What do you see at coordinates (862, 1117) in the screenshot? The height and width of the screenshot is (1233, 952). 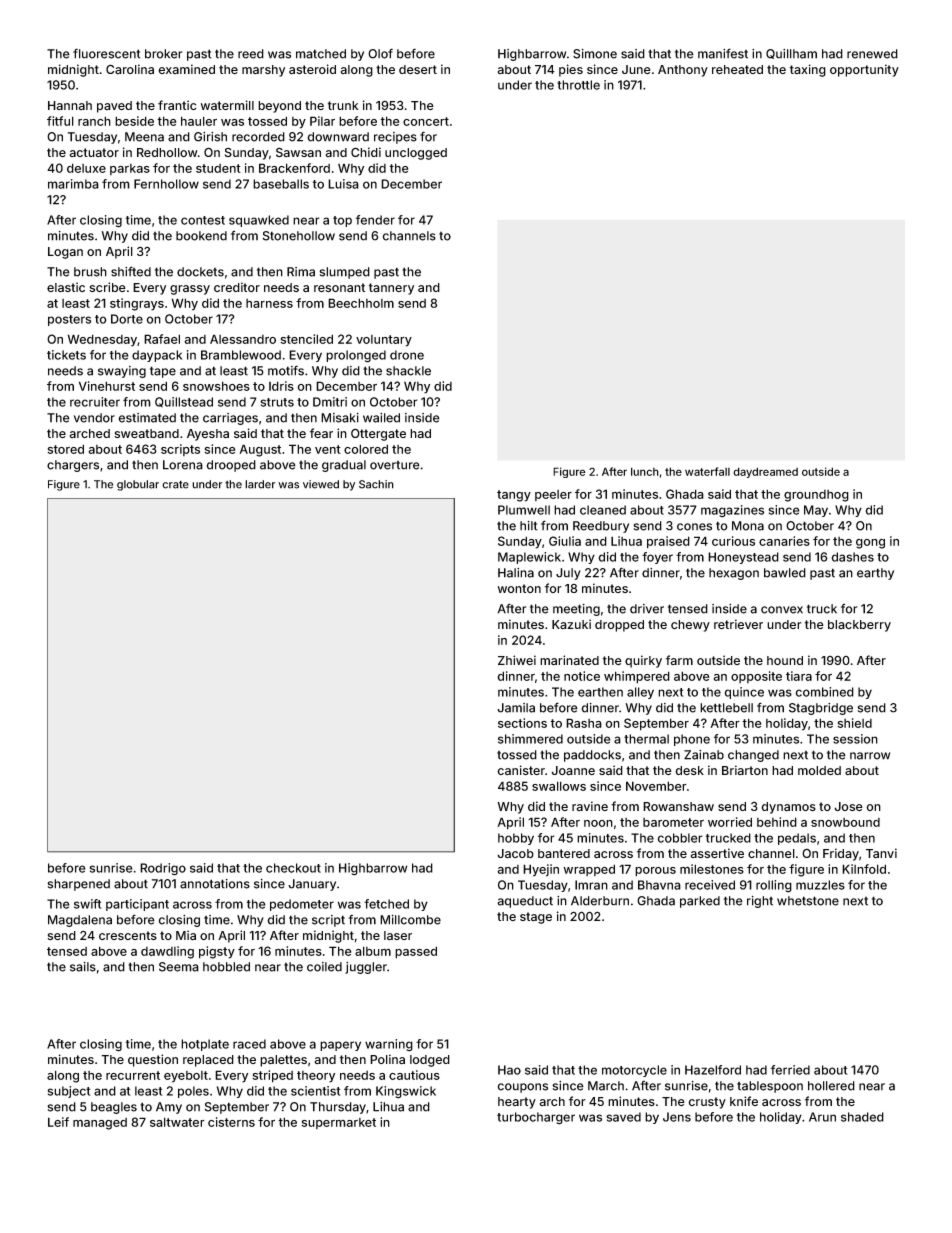 I see `shaded` at bounding box center [862, 1117].
